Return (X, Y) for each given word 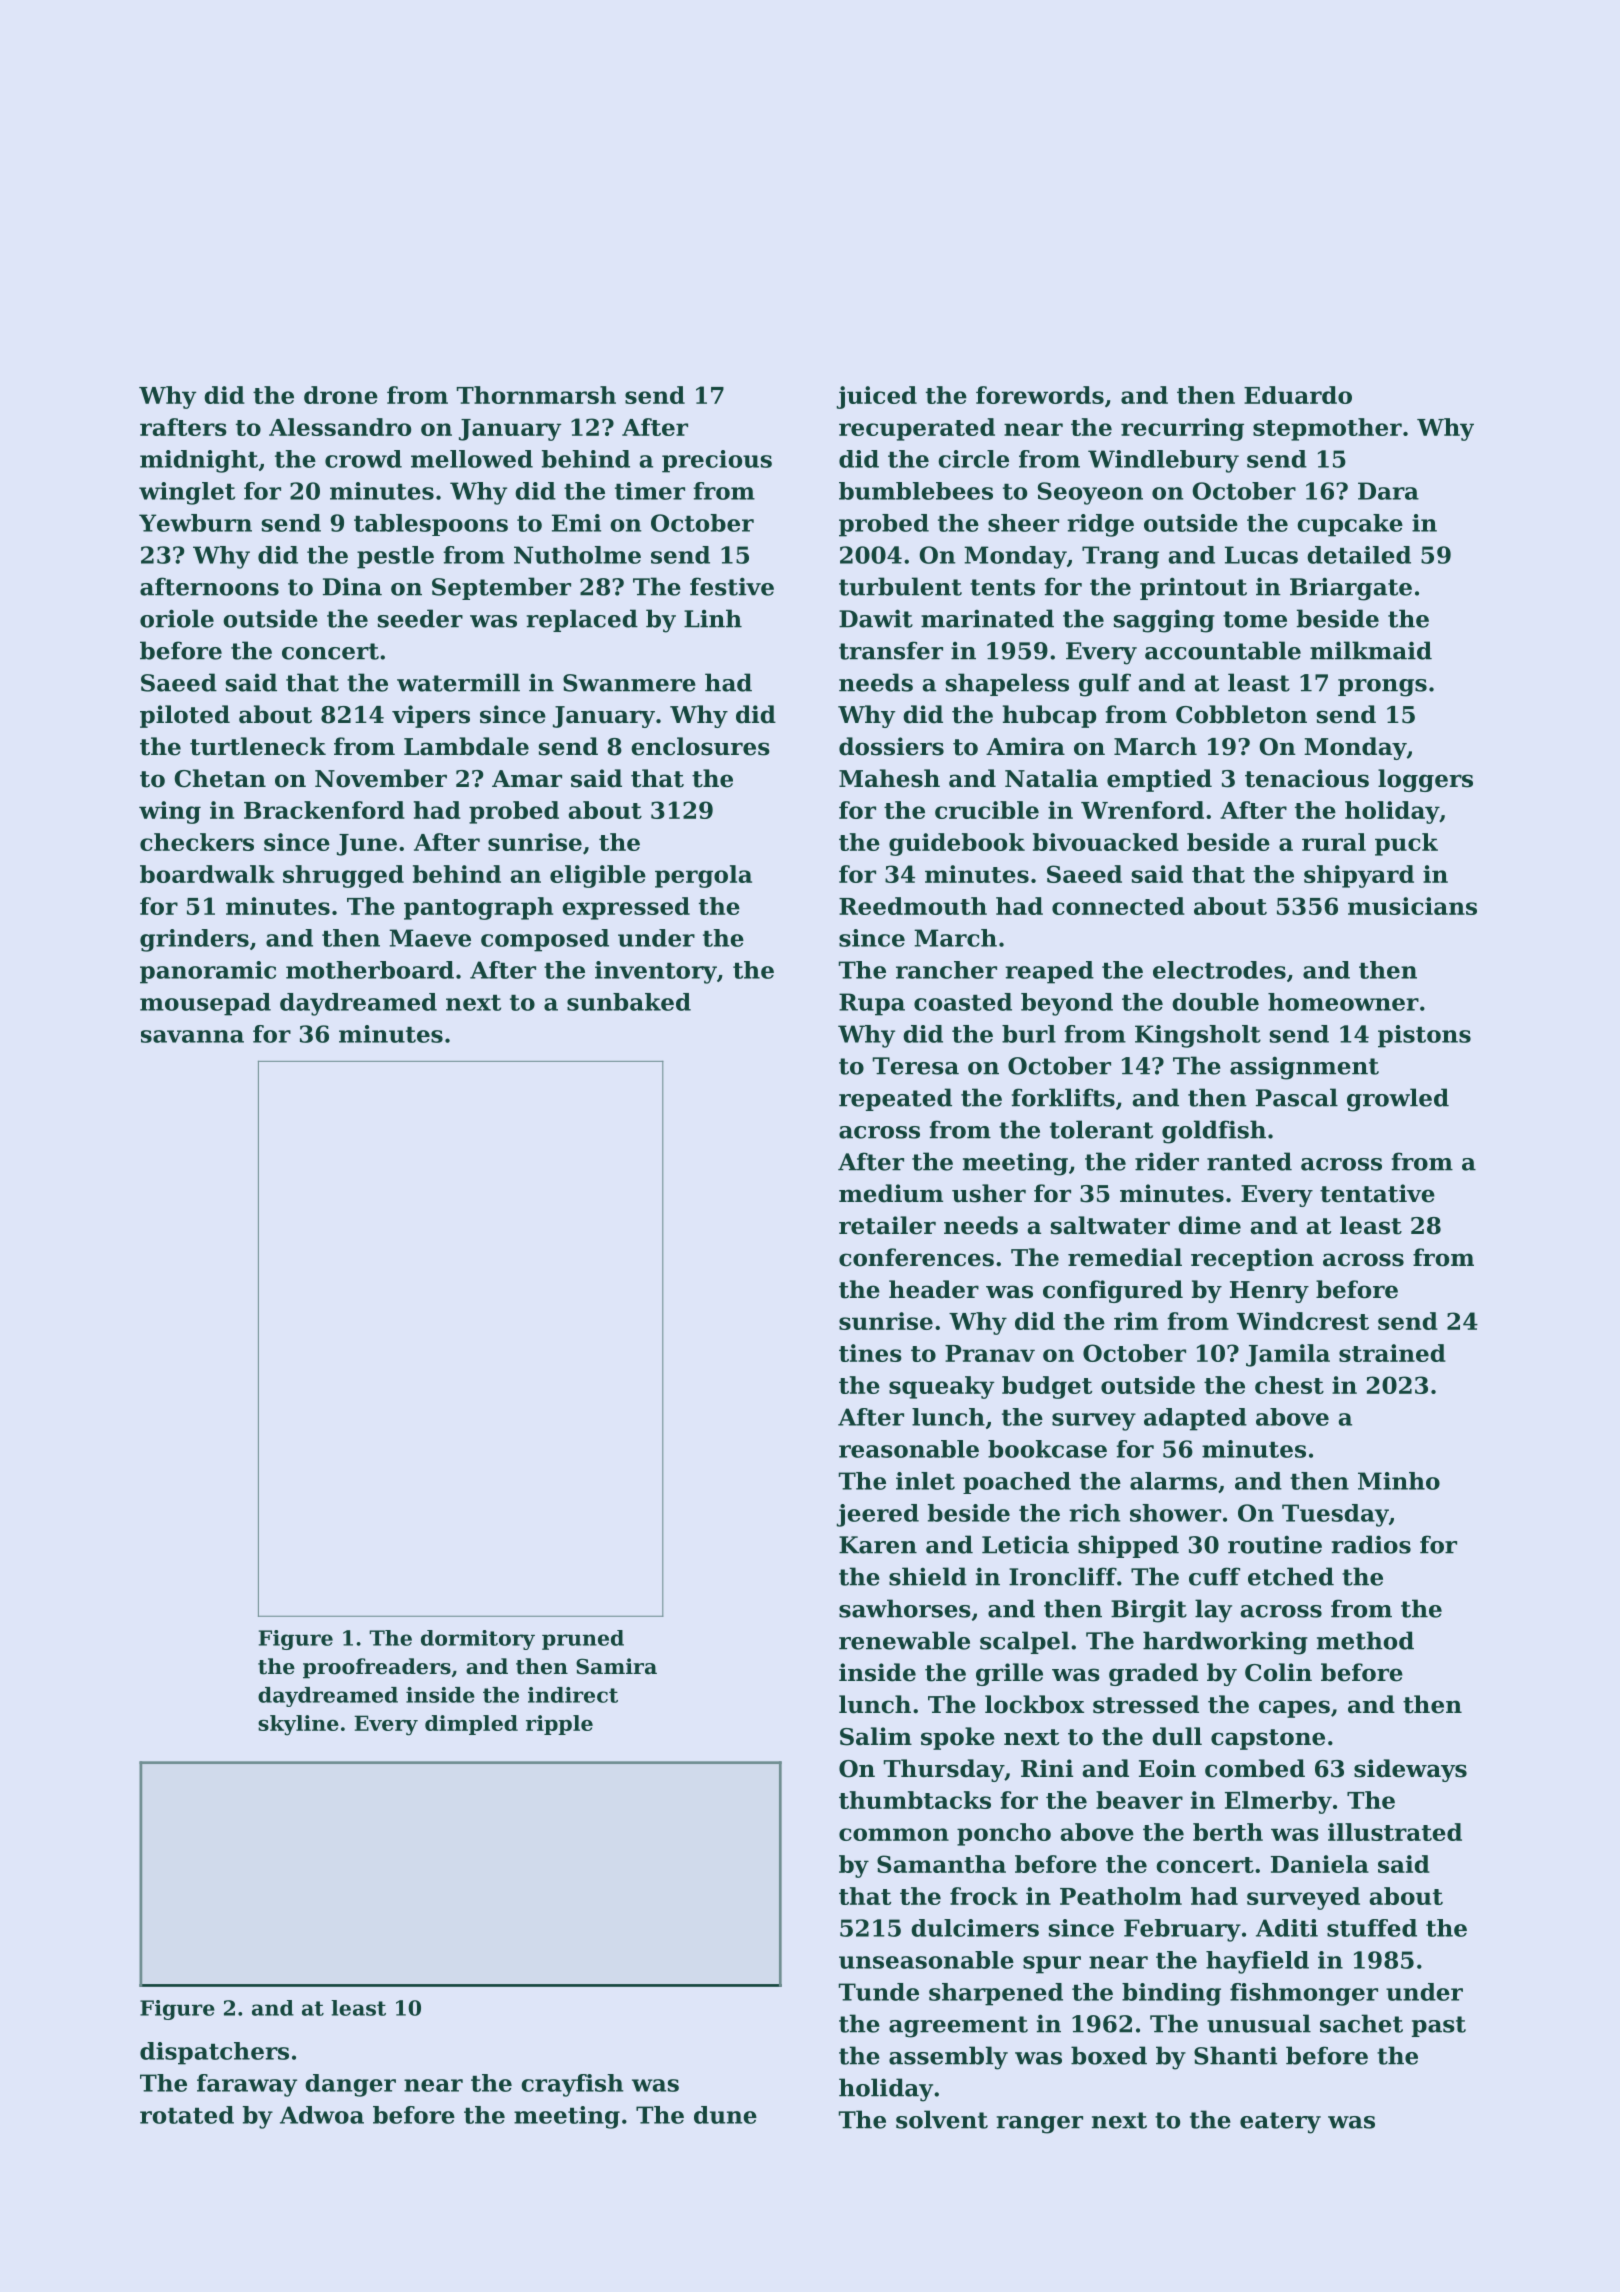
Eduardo (1298, 395)
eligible (598, 876)
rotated (187, 2115)
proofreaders (377, 1668)
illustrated (1395, 1832)
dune (725, 2115)
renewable (904, 1640)
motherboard (370, 970)
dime (1209, 1225)
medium (891, 1193)
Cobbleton (1241, 714)
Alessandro (340, 427)
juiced (877, 397)
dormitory (478, 1640)
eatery (1280, 2123)
